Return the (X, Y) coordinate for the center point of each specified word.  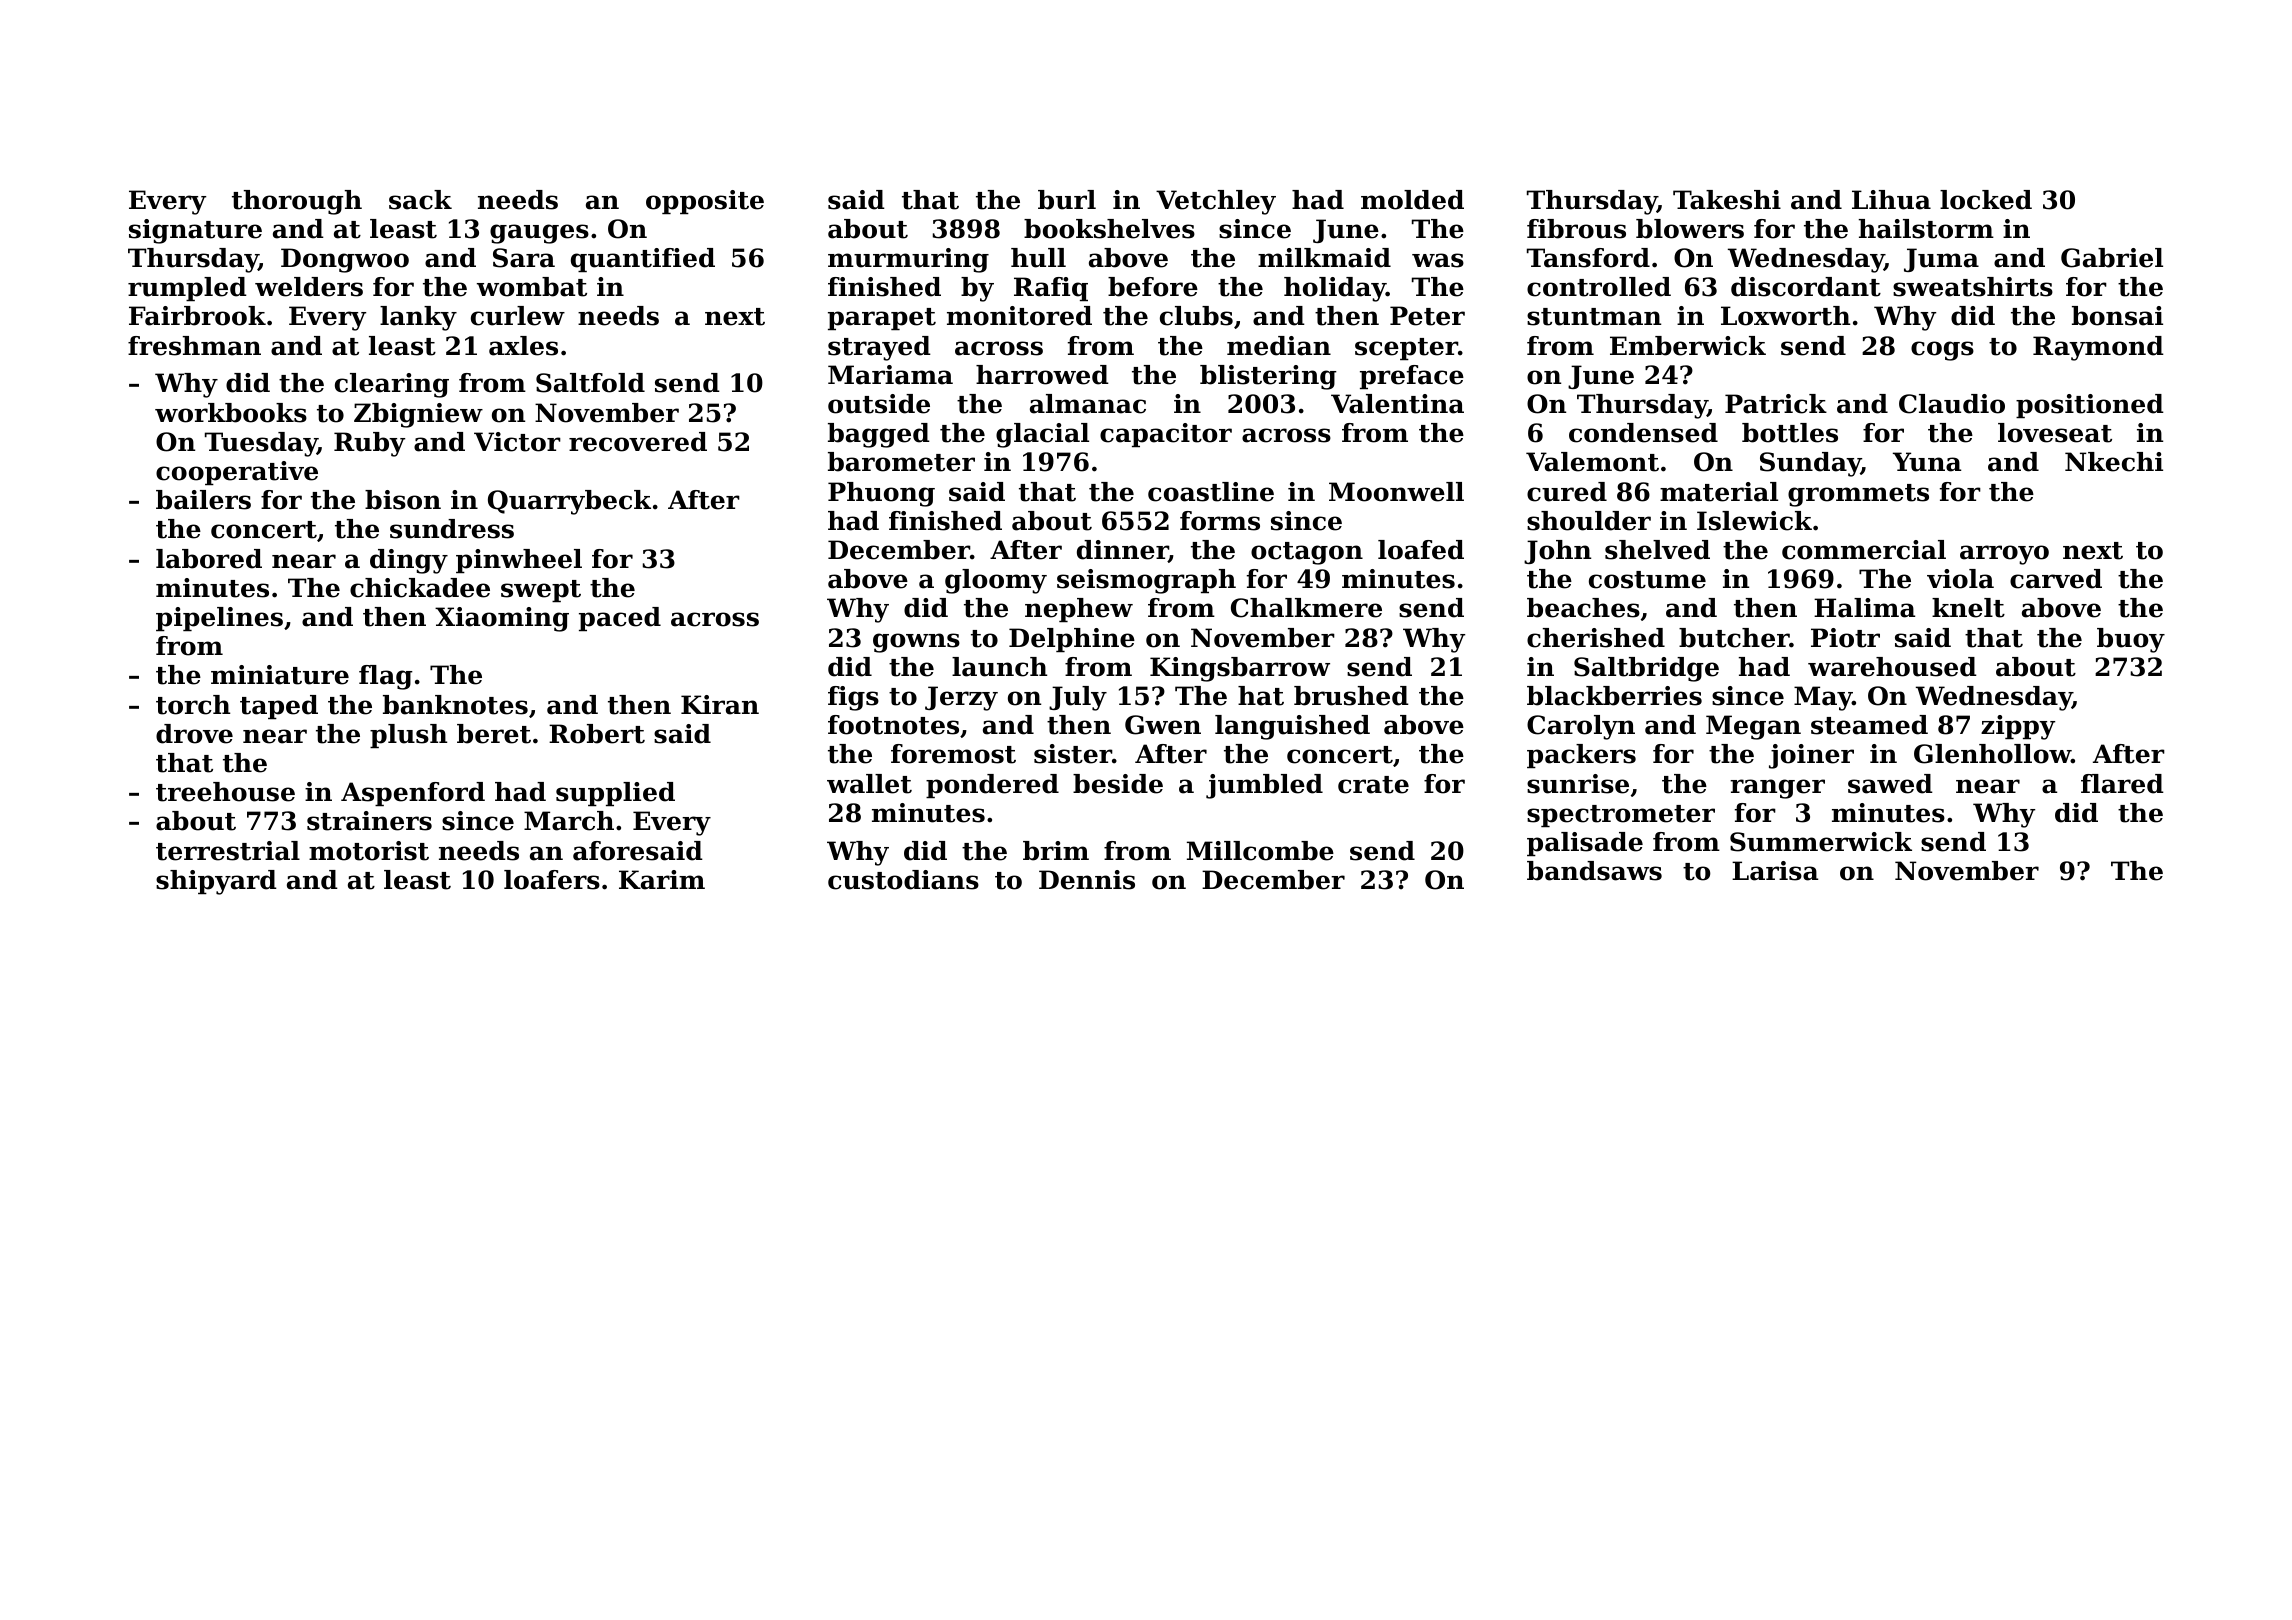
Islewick (1754, 521)
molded (1412, 200)
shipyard (216, 882)
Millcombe (1260, 851)
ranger (1777, 789)
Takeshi (1727, 200)
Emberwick (1688, 346)
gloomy (996, 581)
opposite (705, 202)
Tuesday (261, 444)
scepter (1406, 349)
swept (541, 591)
